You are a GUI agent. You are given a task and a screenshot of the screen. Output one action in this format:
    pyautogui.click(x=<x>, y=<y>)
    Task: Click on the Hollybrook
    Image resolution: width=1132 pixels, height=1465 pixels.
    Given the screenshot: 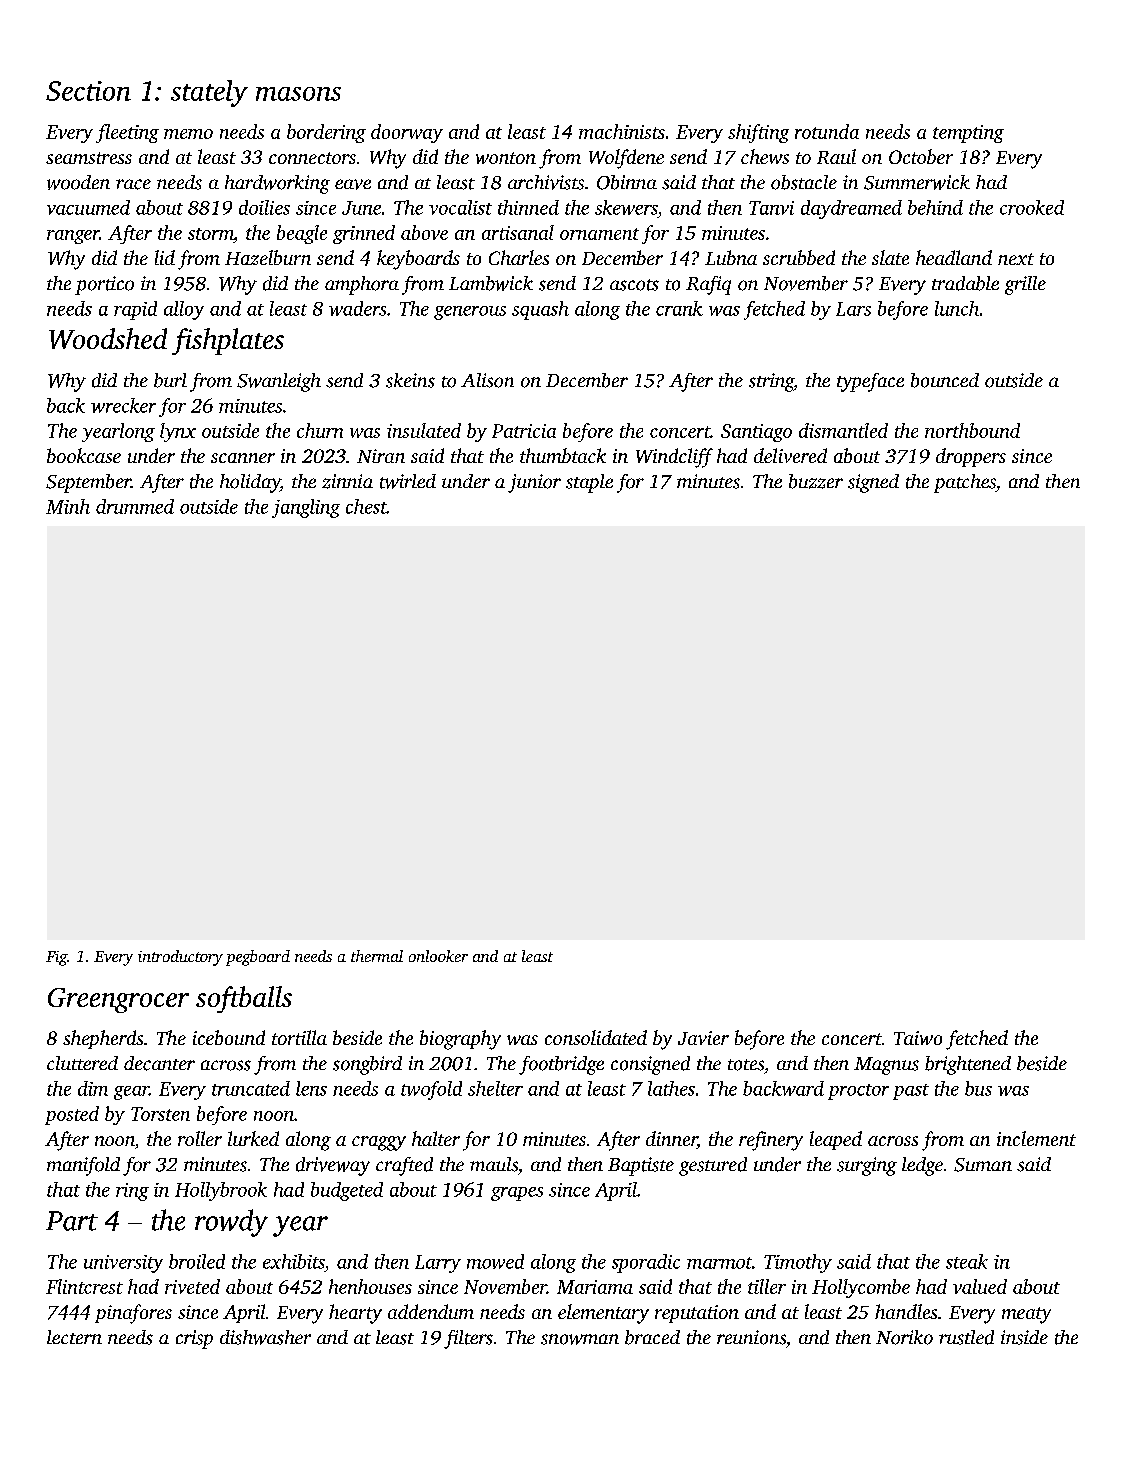 What is the action you would take?
    pyautogui.click(x=221, y=1191)
